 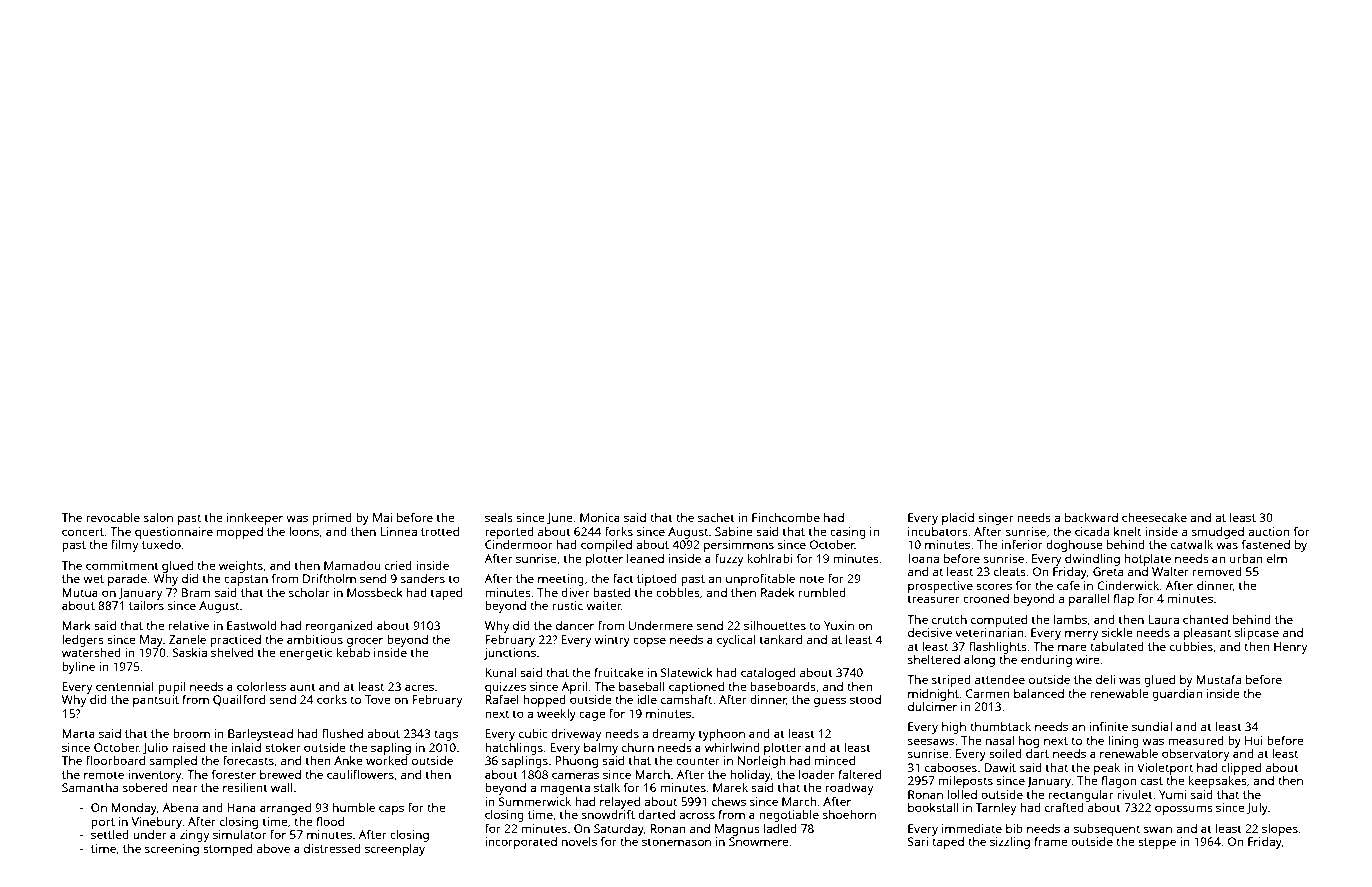 What do you see at coordinates (398, 565) in the screenshot?
I see `cried` at bounding box center [398, 565].
